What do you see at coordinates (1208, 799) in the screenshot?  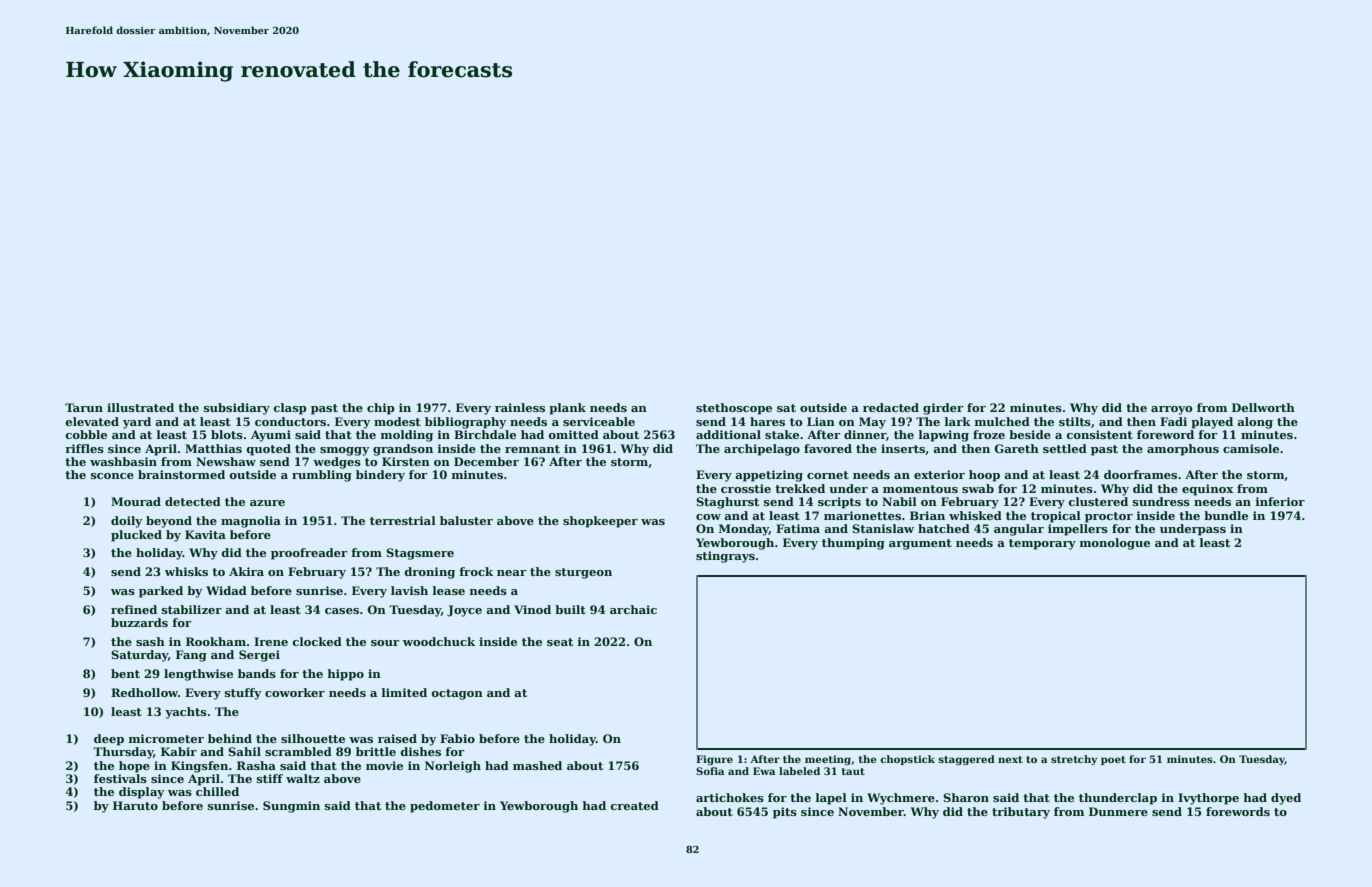 I see `Ivythorpe` at bounding box center [1208, 799].
